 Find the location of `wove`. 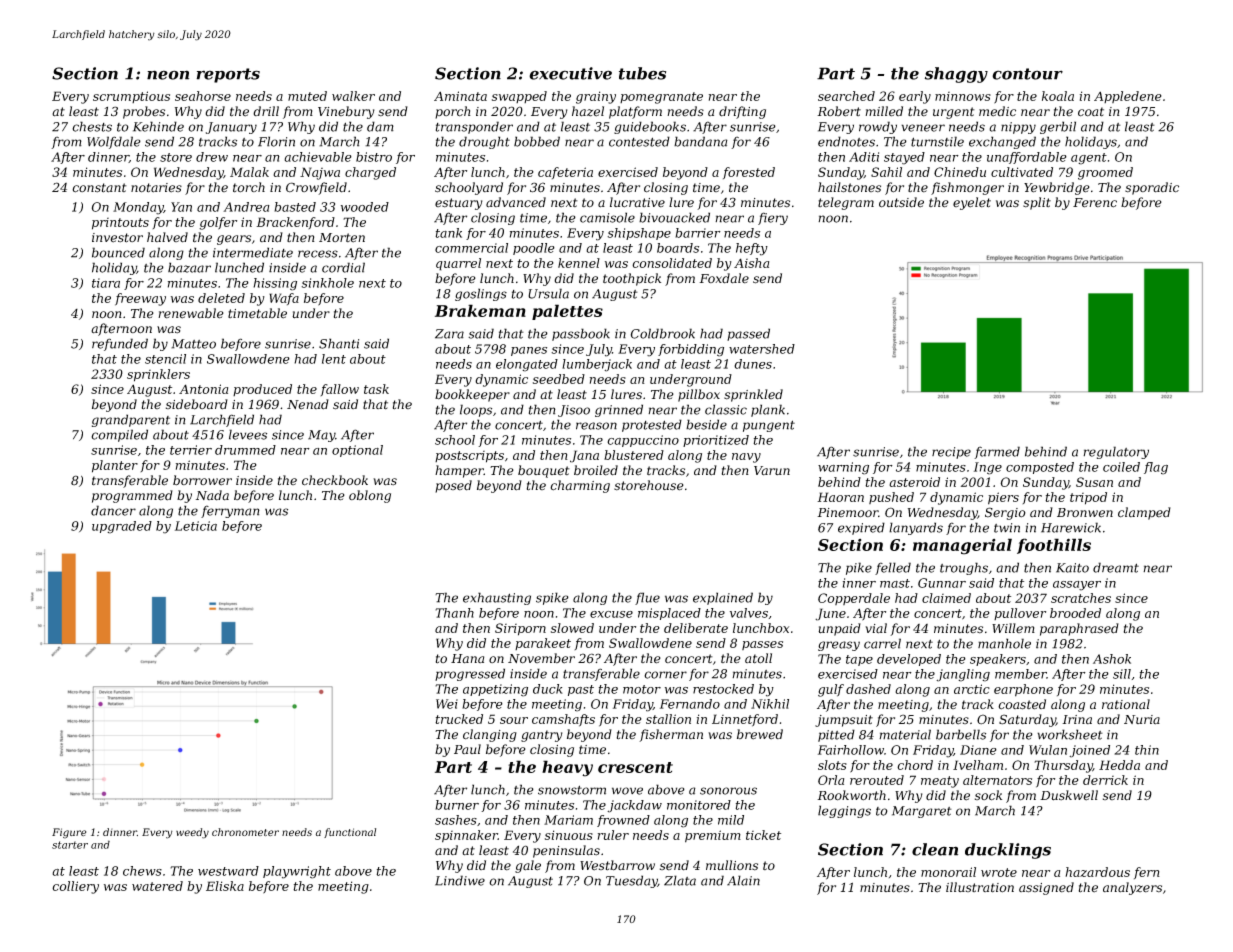

wove is located at coordinates (627, 791).
